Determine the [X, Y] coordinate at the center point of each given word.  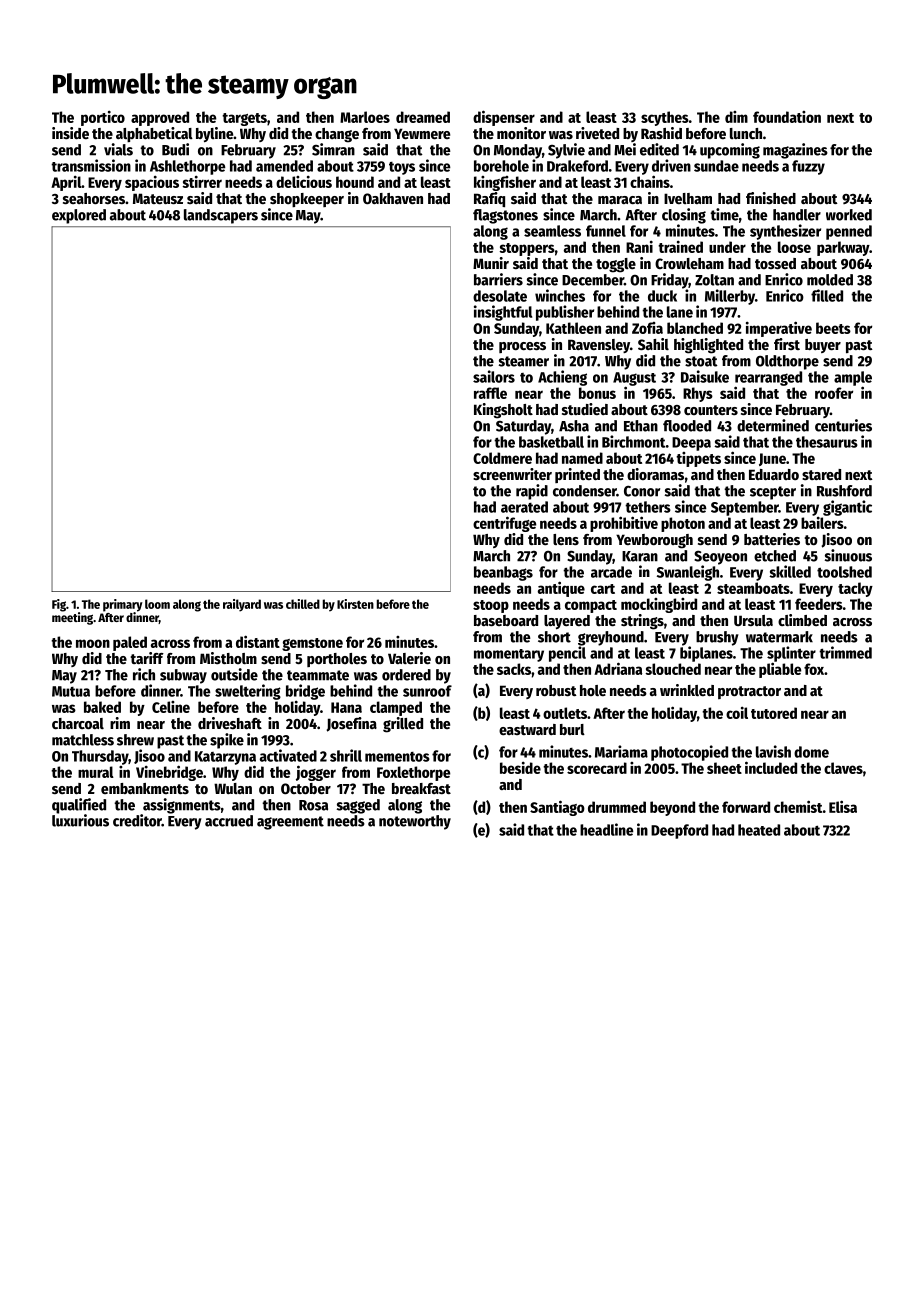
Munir [491, 263]
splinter [791, 654]
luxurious [80, 820]
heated [759, 830]
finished [771, 198]
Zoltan [714, 280]
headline [607, 829]
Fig [59, 605]
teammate [318, 675]
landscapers [221, 216]
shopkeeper [307, 200]
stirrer [202, 181]
